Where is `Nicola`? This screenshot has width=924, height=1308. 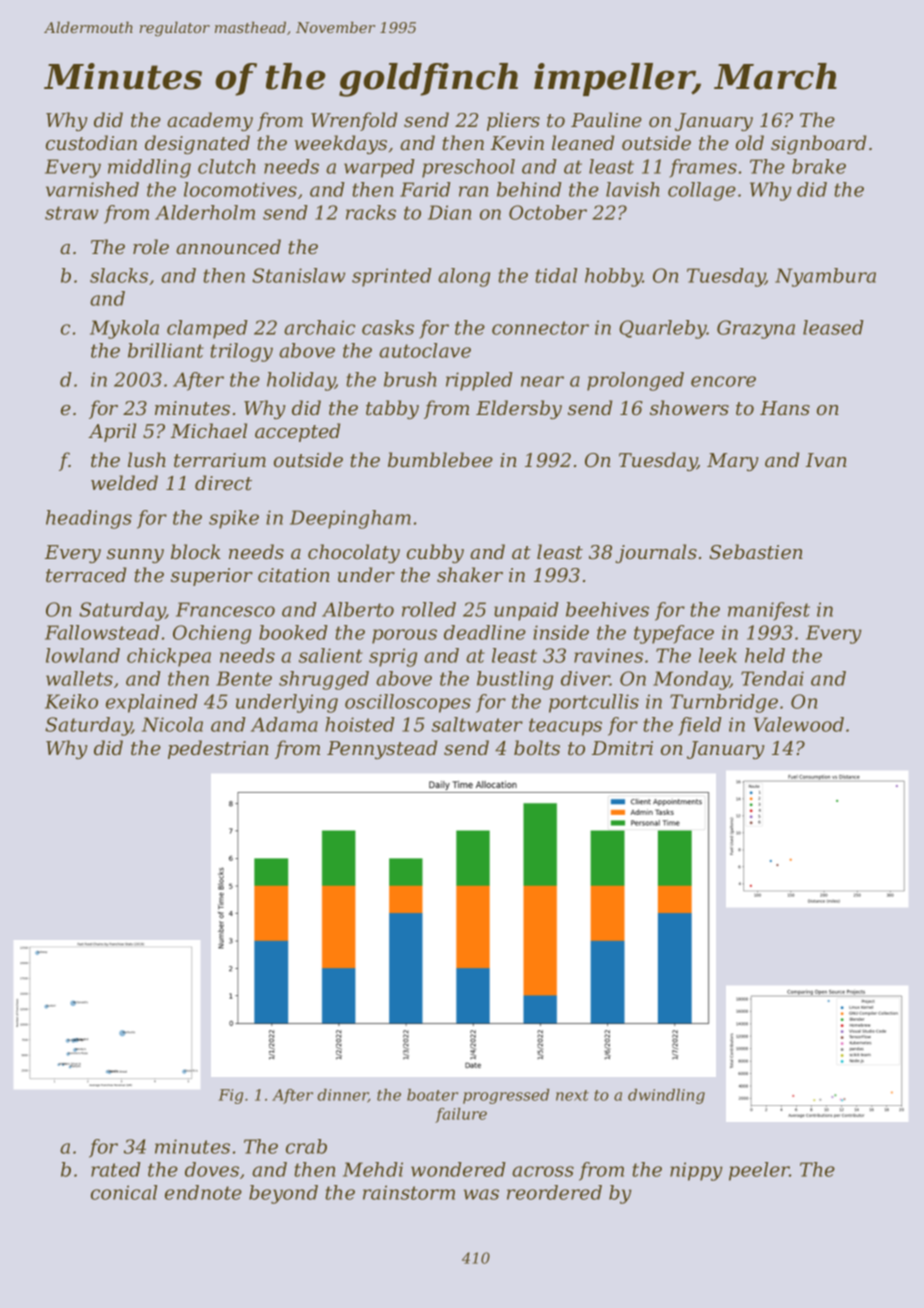 Nicola is located at coordinates (172, 724).
